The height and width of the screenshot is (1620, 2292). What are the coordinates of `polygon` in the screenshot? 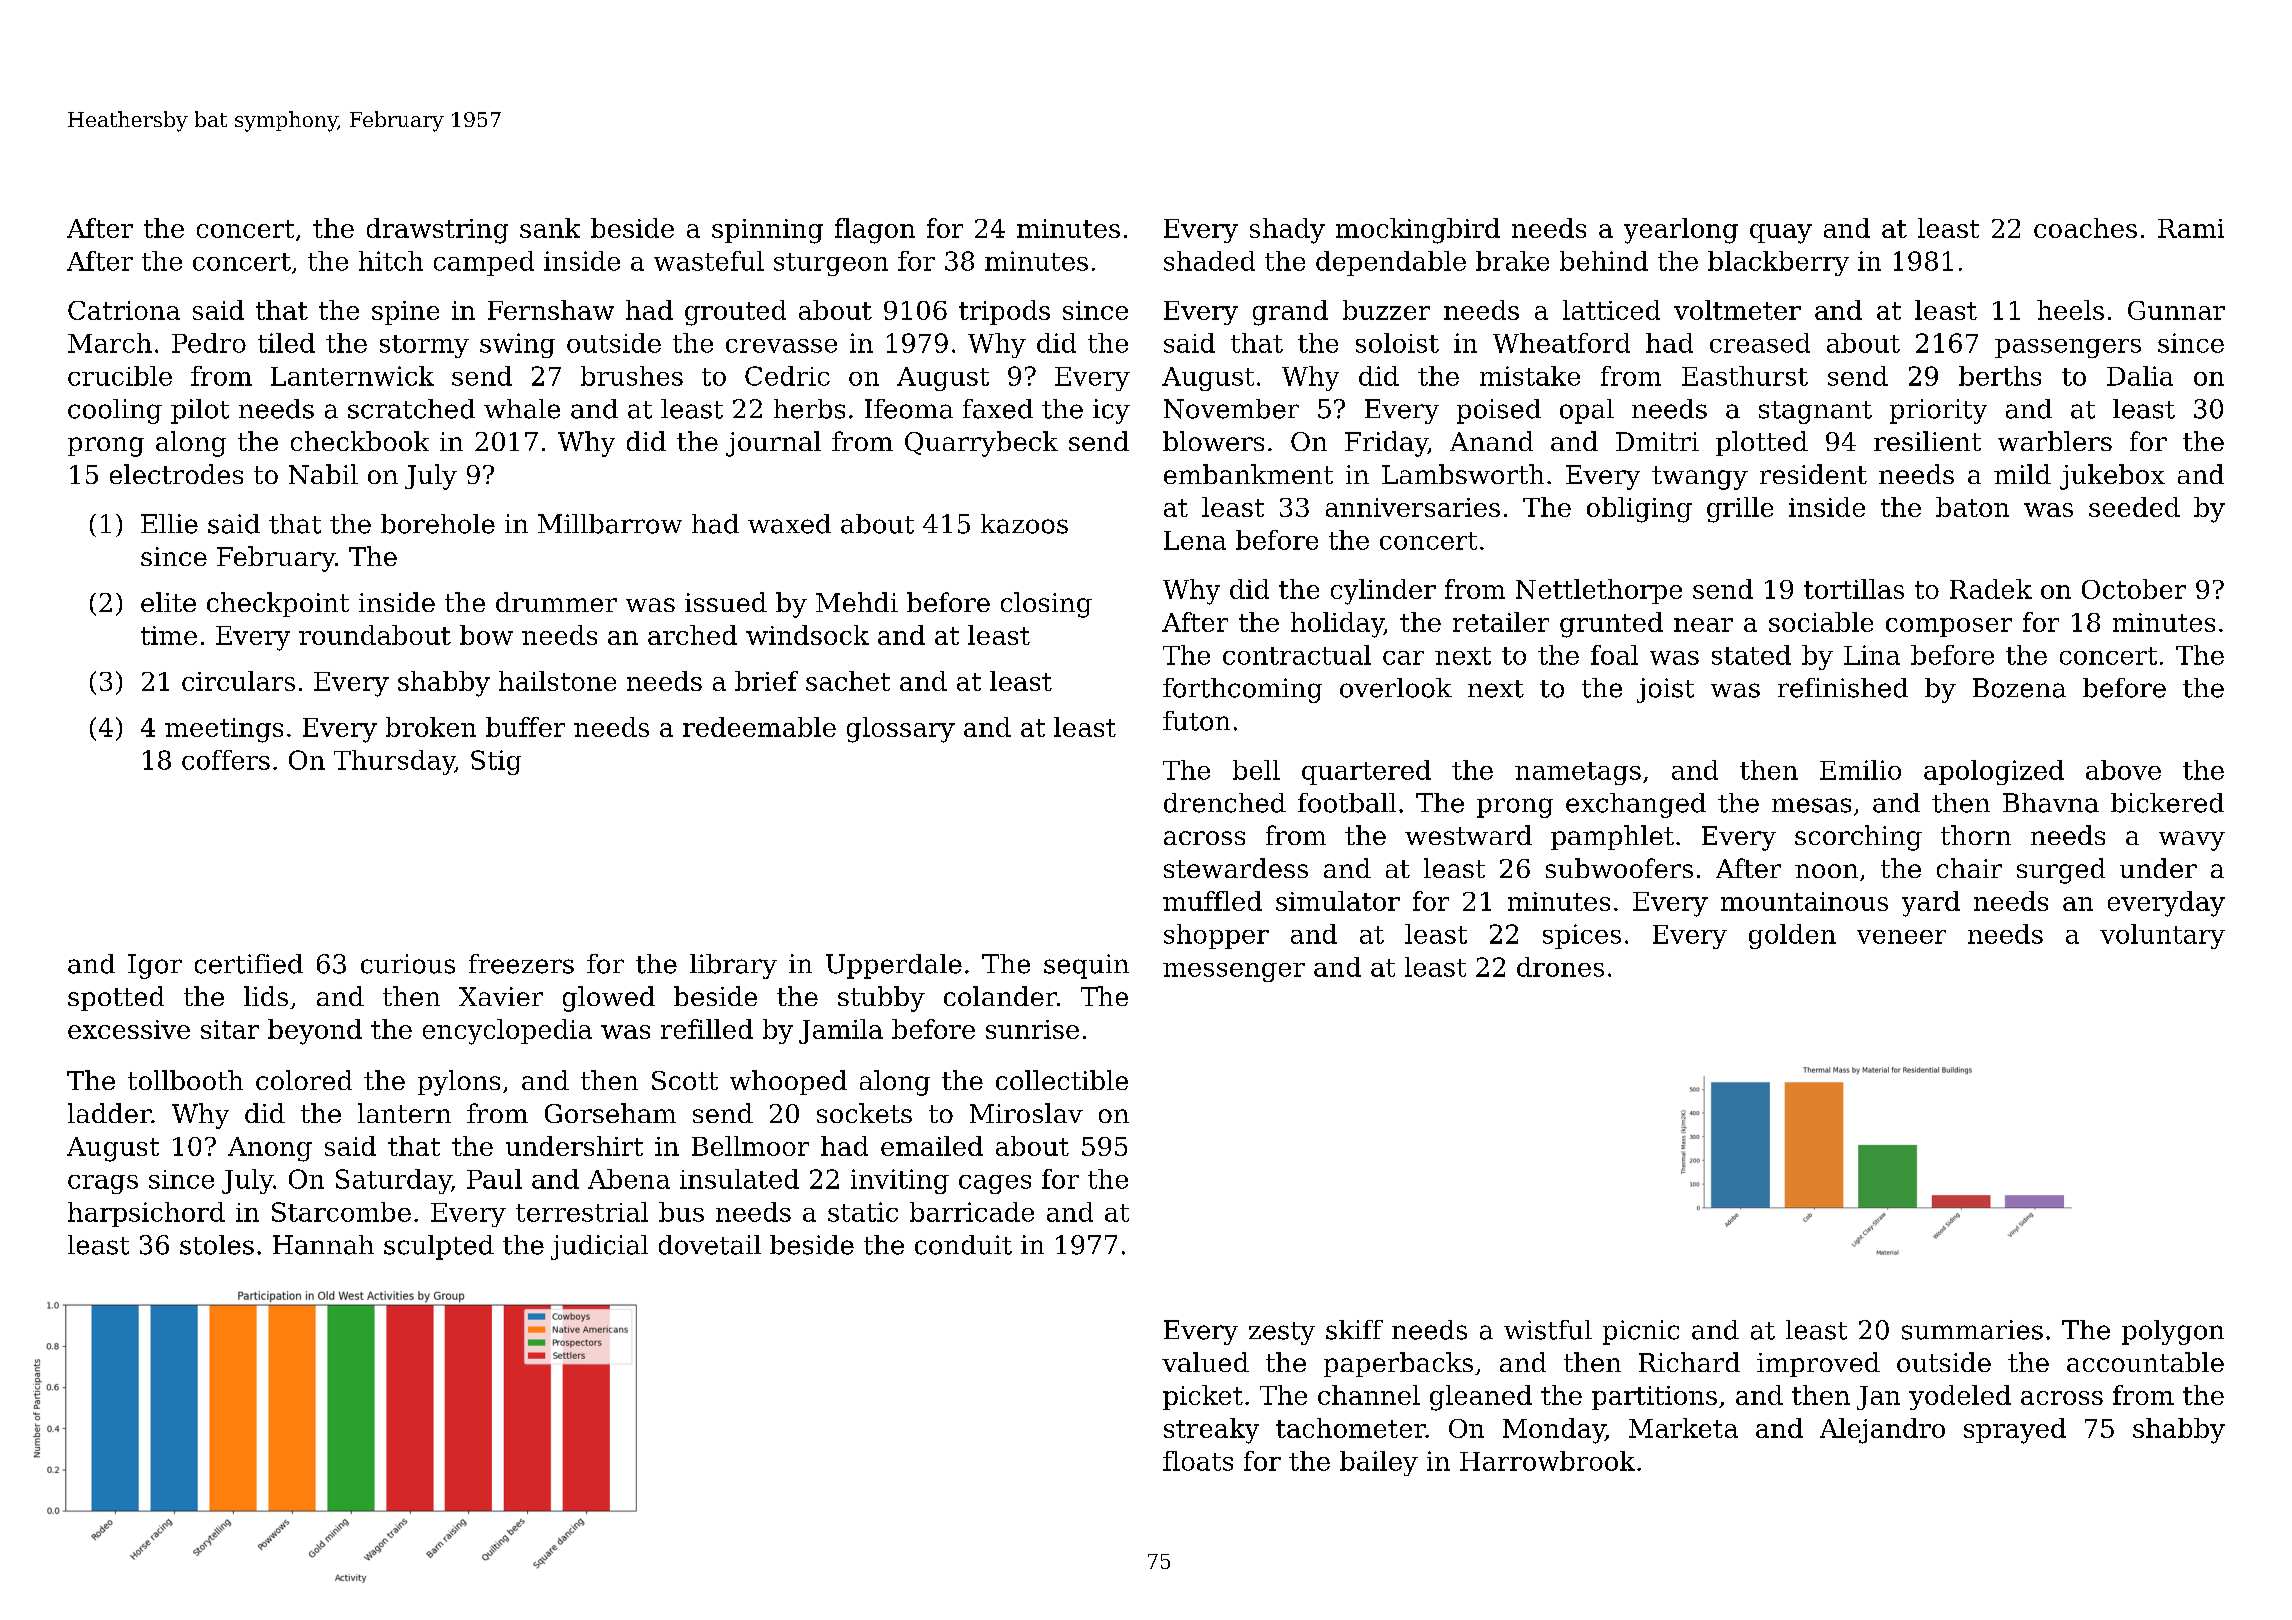 It's located at (2173, 1332).
